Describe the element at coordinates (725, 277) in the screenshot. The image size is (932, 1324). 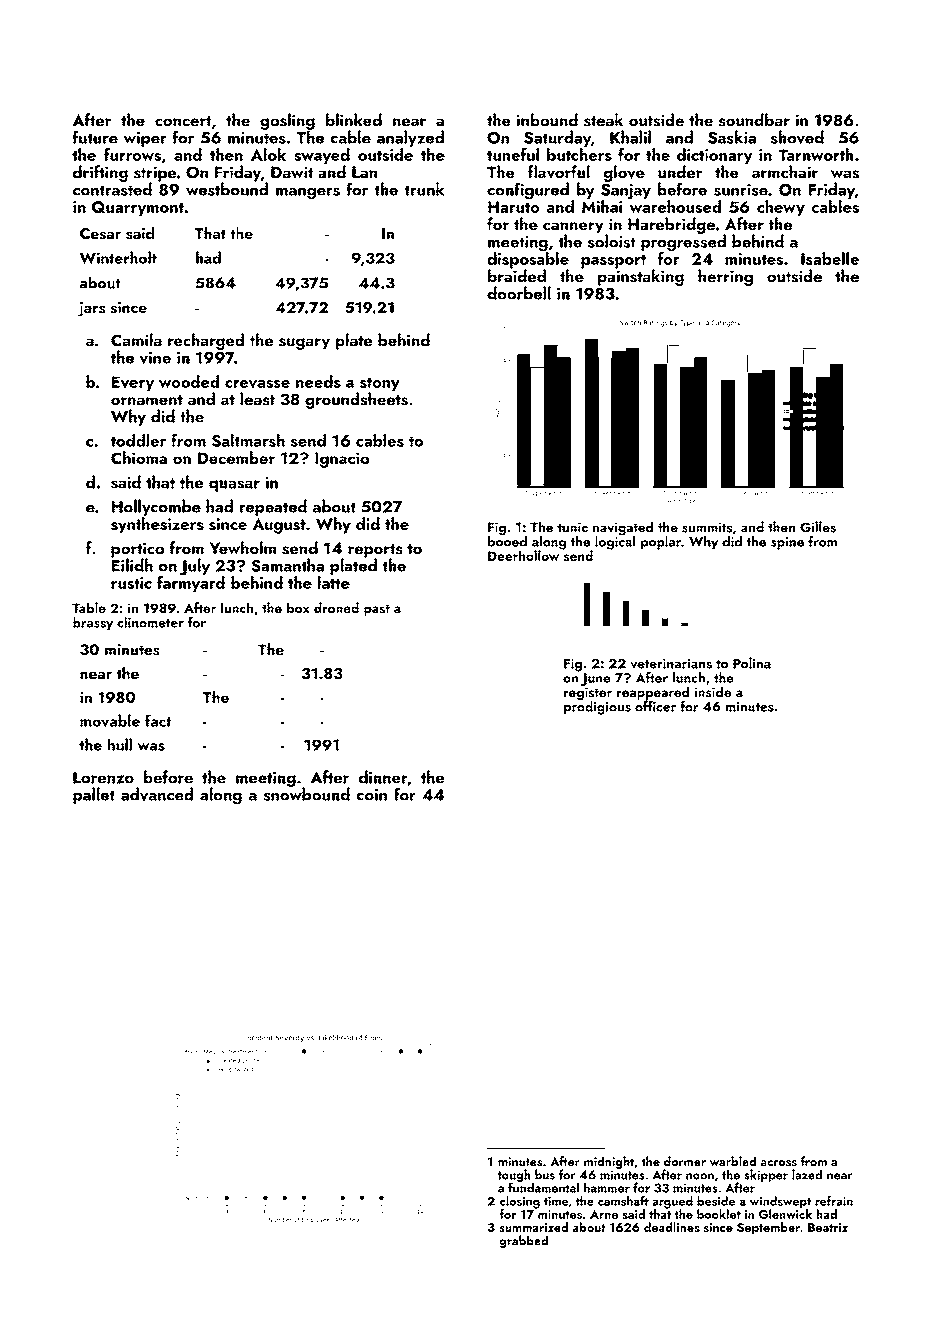
I see `herring` at that location.
